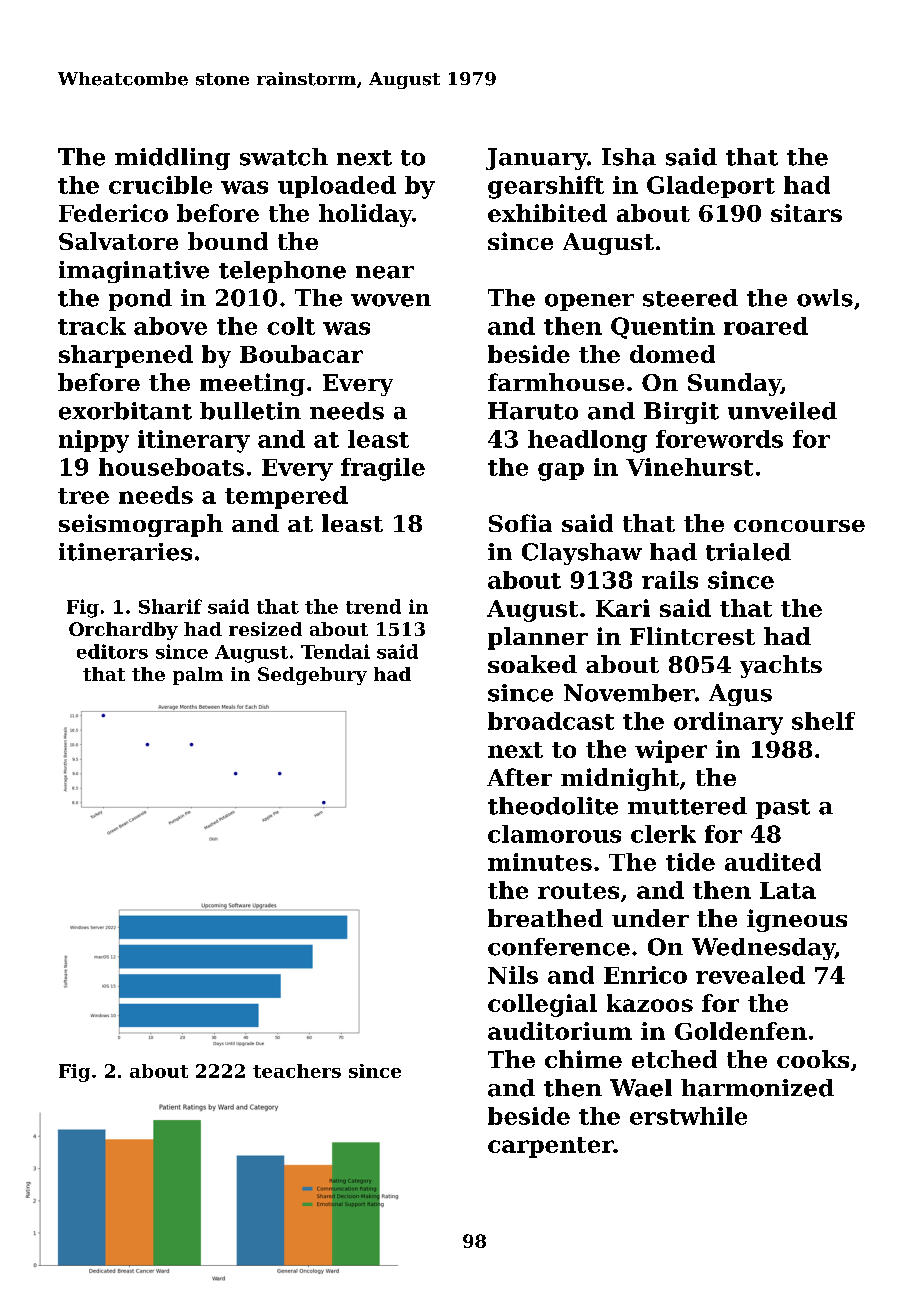 The height and width of the screenshot is (1311, 924). What do you see at coordinates (383, 469) in the screenshot?
I see `fragile` at bounding box center [383, 469].
